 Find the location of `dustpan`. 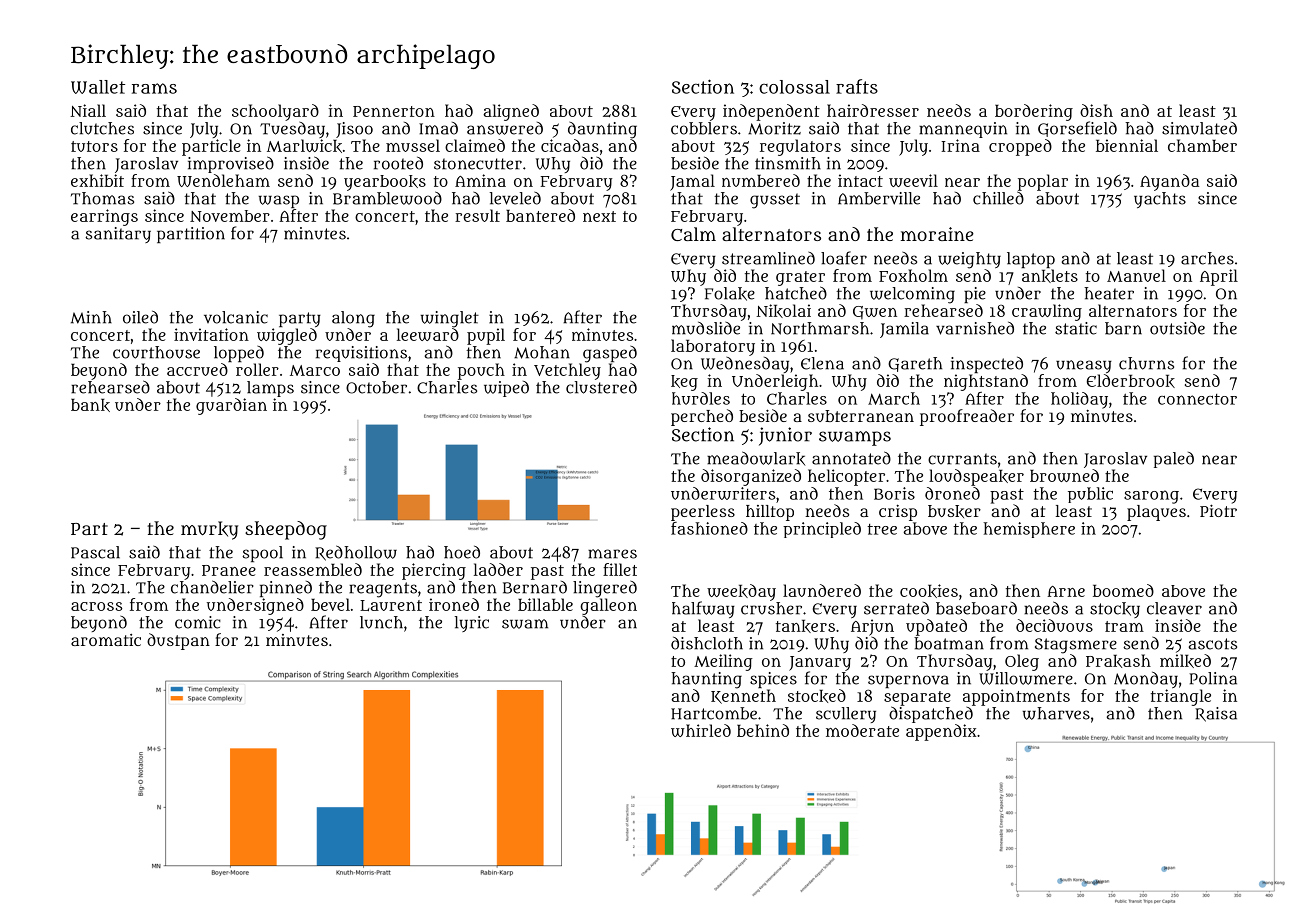

dustpan is located at coordinates (178, 641).
